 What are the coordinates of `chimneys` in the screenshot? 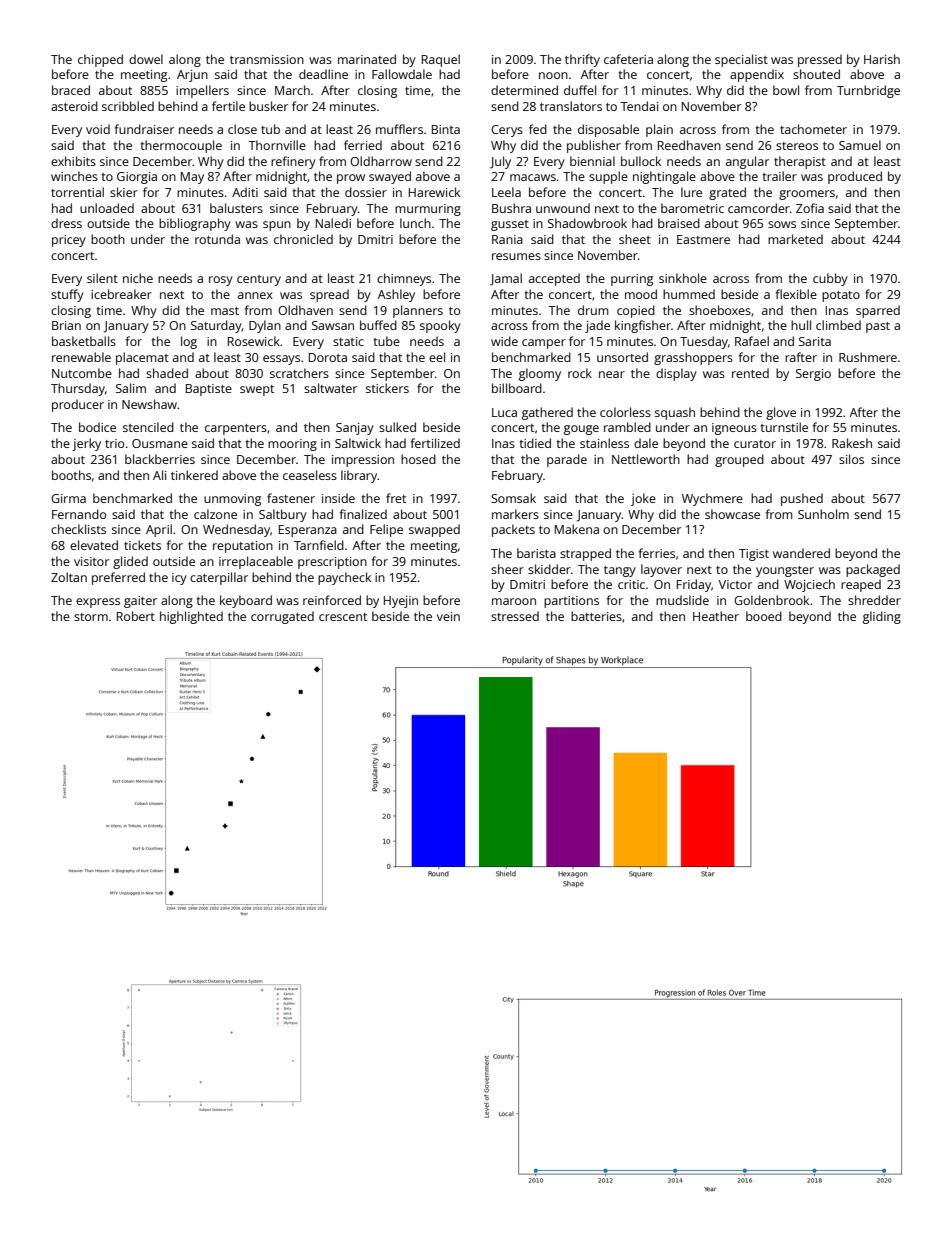 It's located at (404, 279).
